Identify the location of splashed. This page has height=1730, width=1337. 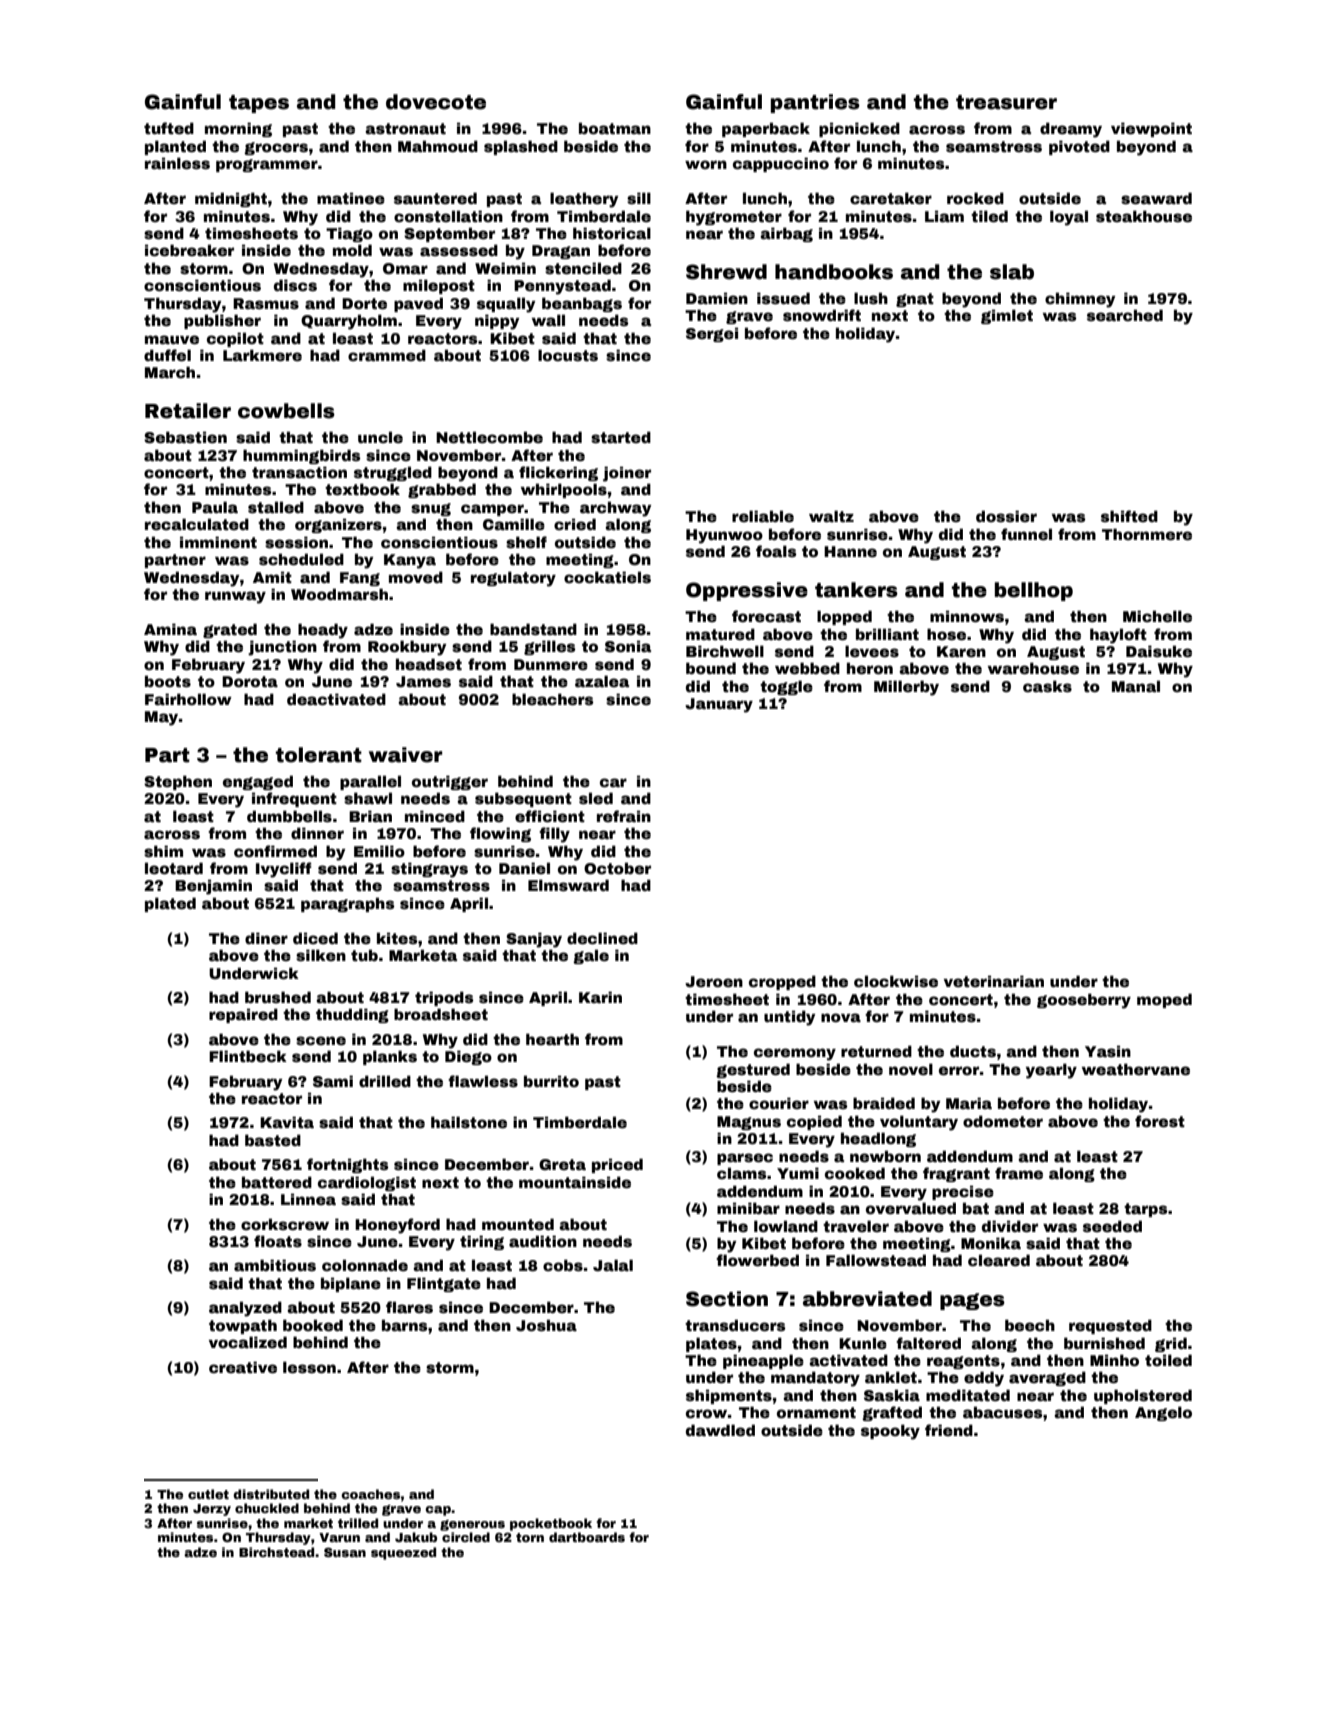
(521, 147).
